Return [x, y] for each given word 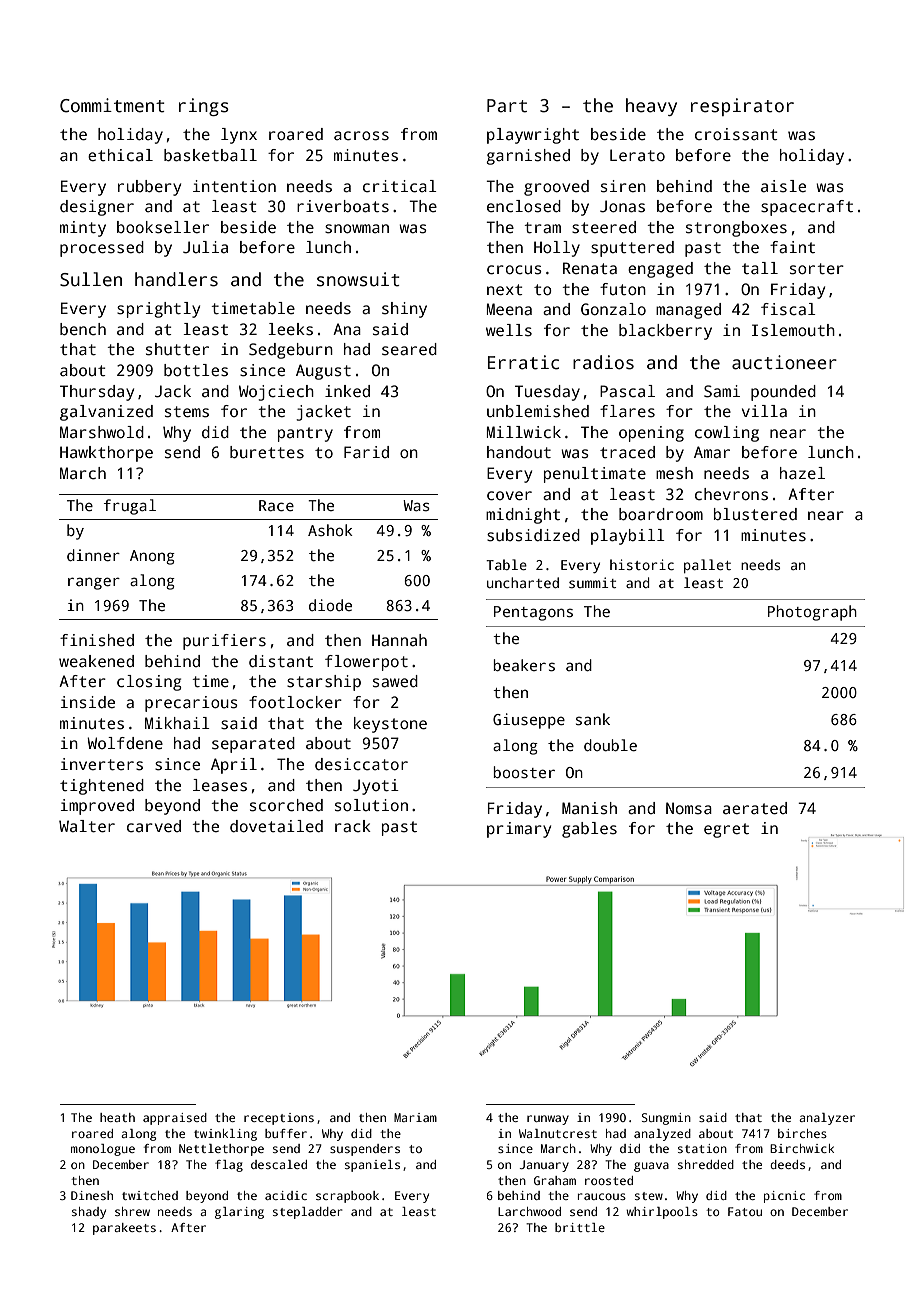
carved [154, 826]
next [505, 289]
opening [651, 434]
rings [204, 107]
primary [519, 830]
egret [726, 830]
